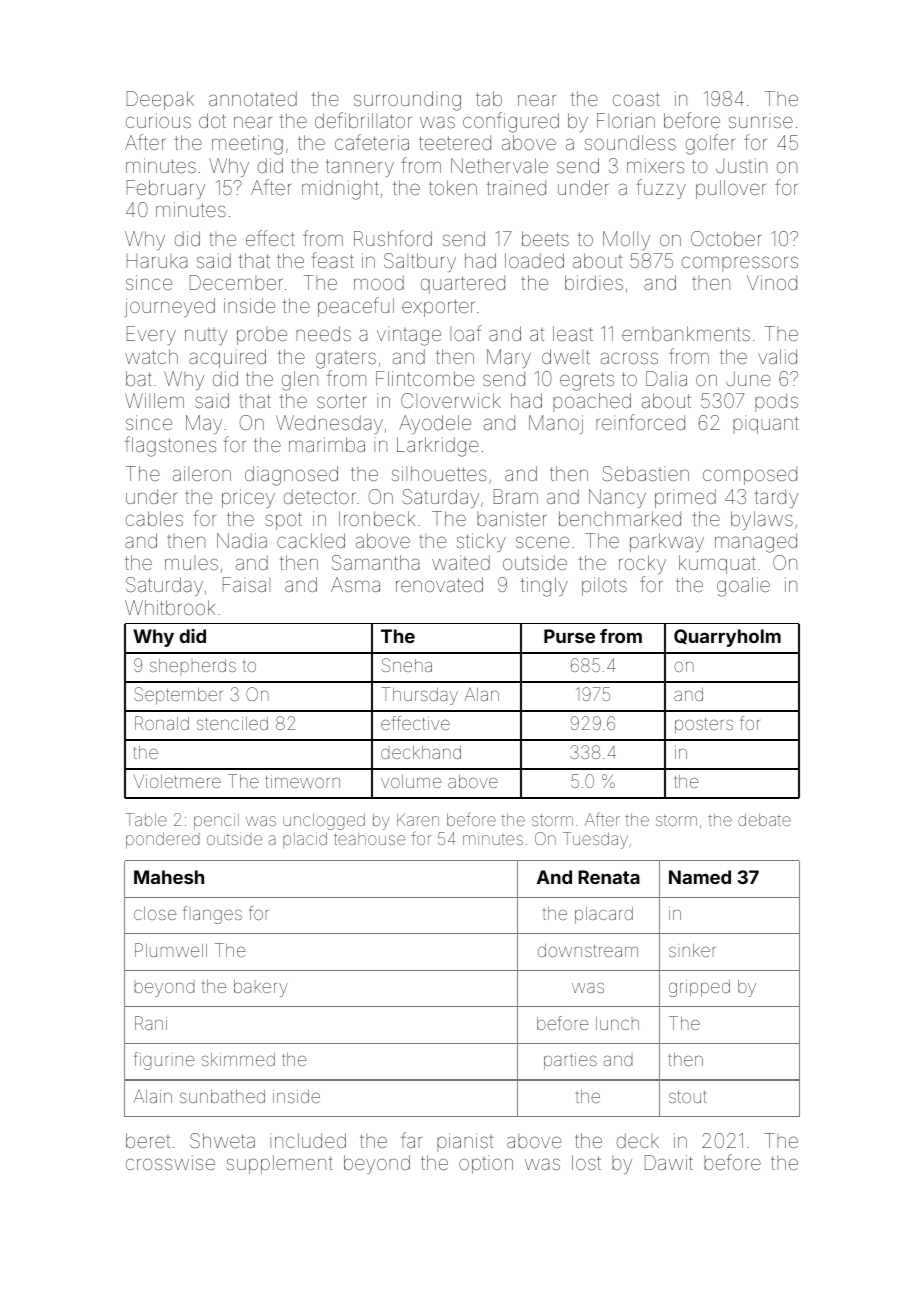 The image size is (924, 1311). Describe the element at coordinates (482, 694) in the page. I see `Alan` at that location.
